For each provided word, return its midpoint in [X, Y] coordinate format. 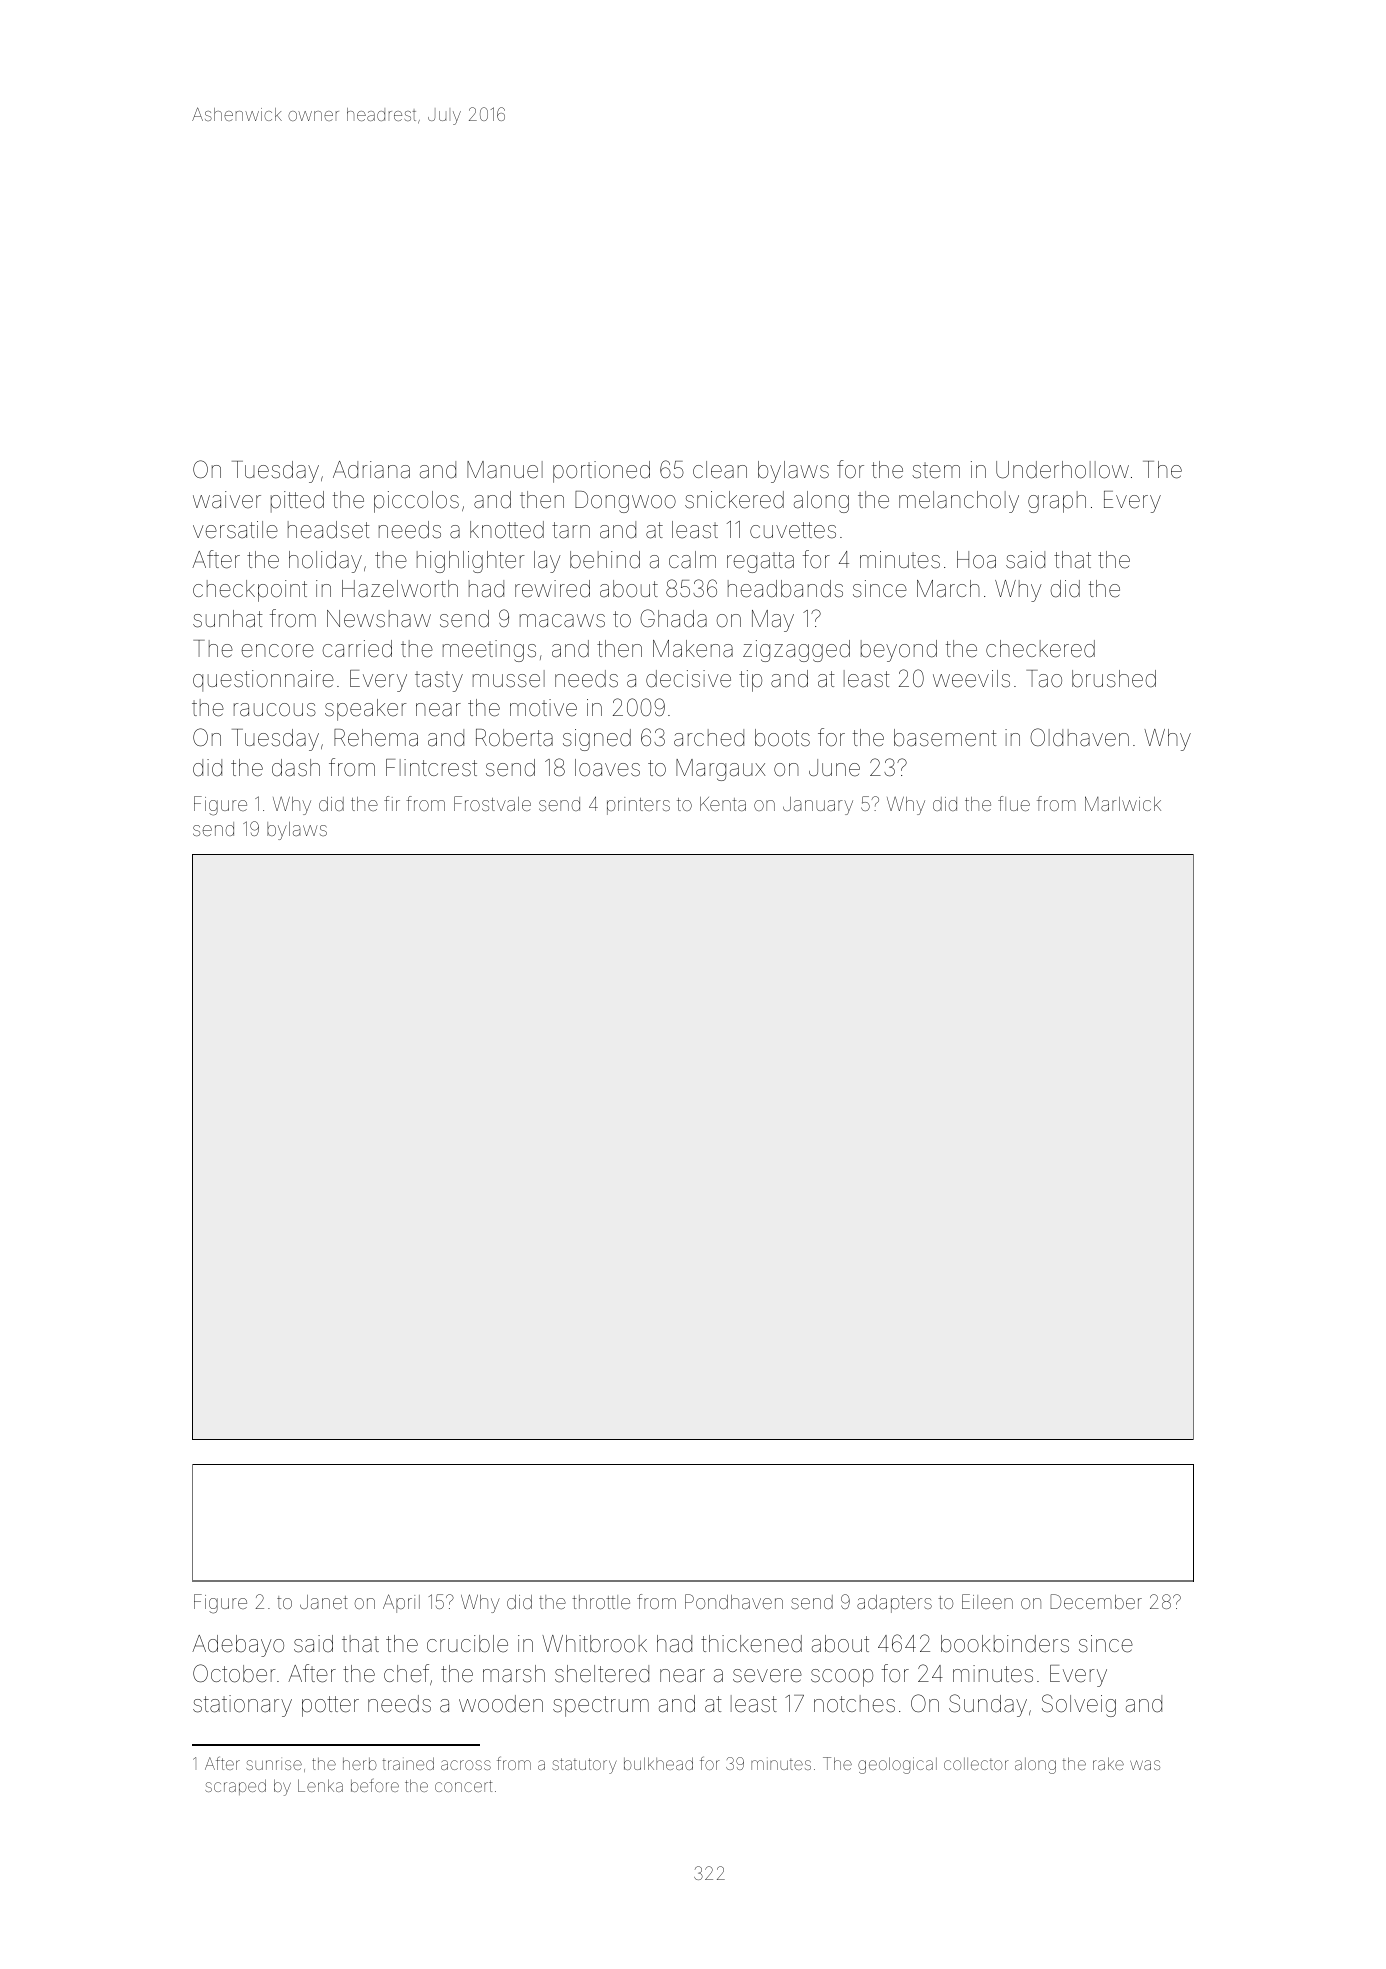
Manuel [505, 470]
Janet [324, 1602]
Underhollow [1062, 470]
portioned [601, 472]
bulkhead [658, 1763]
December [1096, 1601]
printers [638, 806]
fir [392, 803]
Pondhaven [734, 1601]
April [401, 1603]
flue [1014, 803]
